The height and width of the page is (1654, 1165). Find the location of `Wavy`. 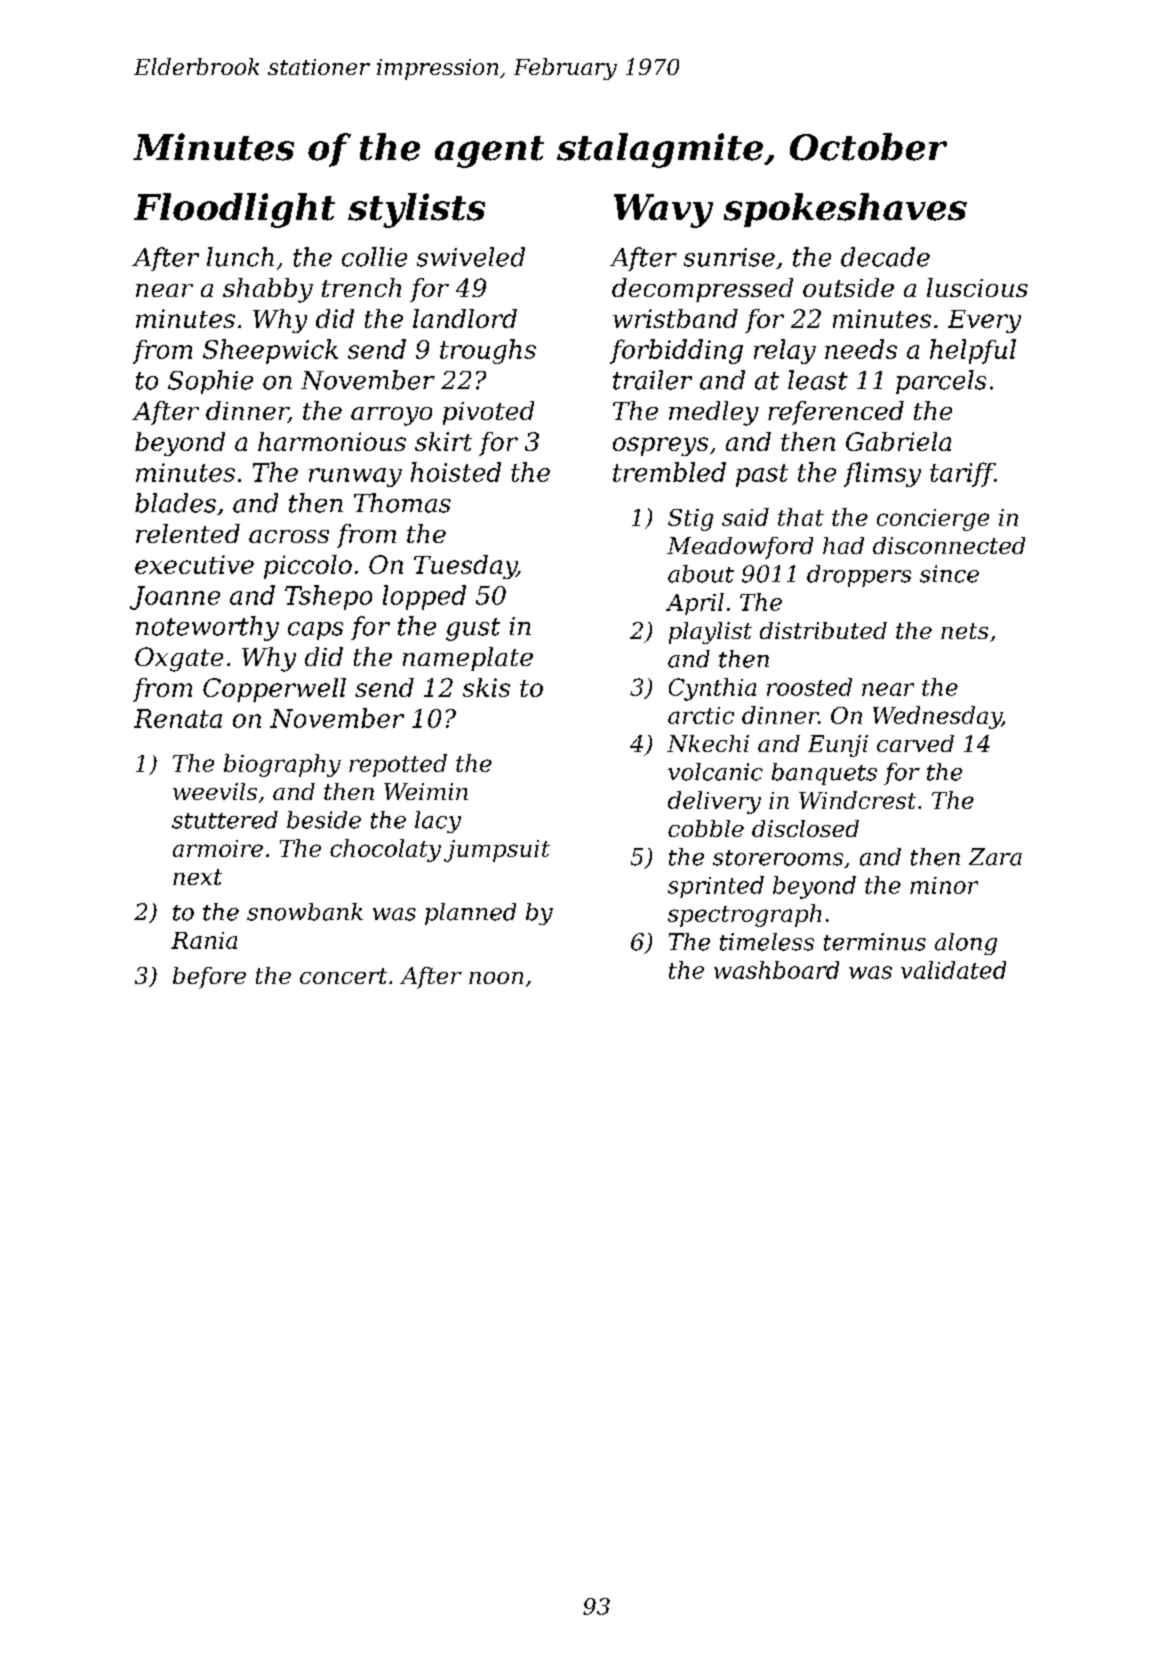

Wavy is located at coordinates (663, 211).
